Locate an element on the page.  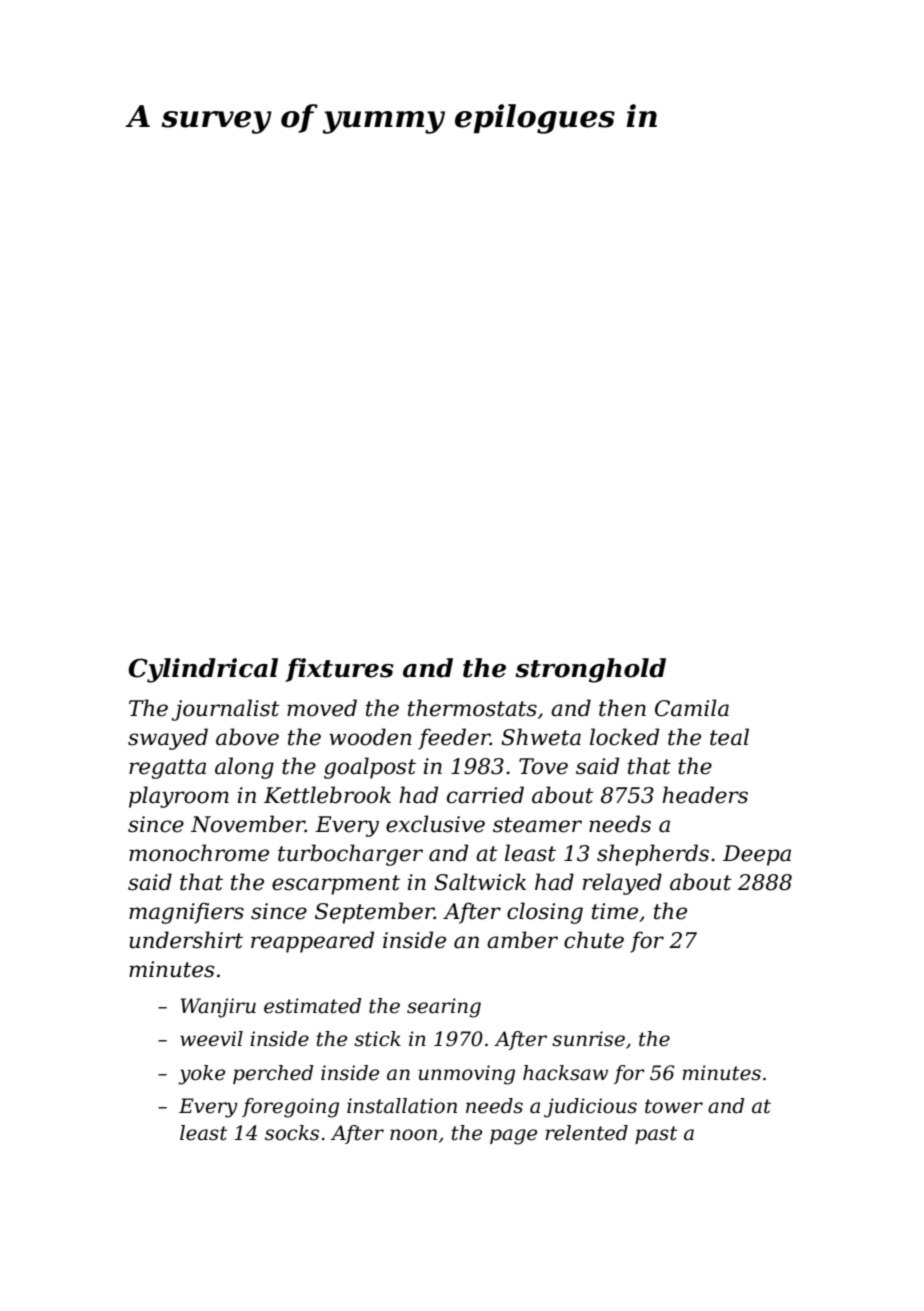
carried is located at coordinates (485, 795).
